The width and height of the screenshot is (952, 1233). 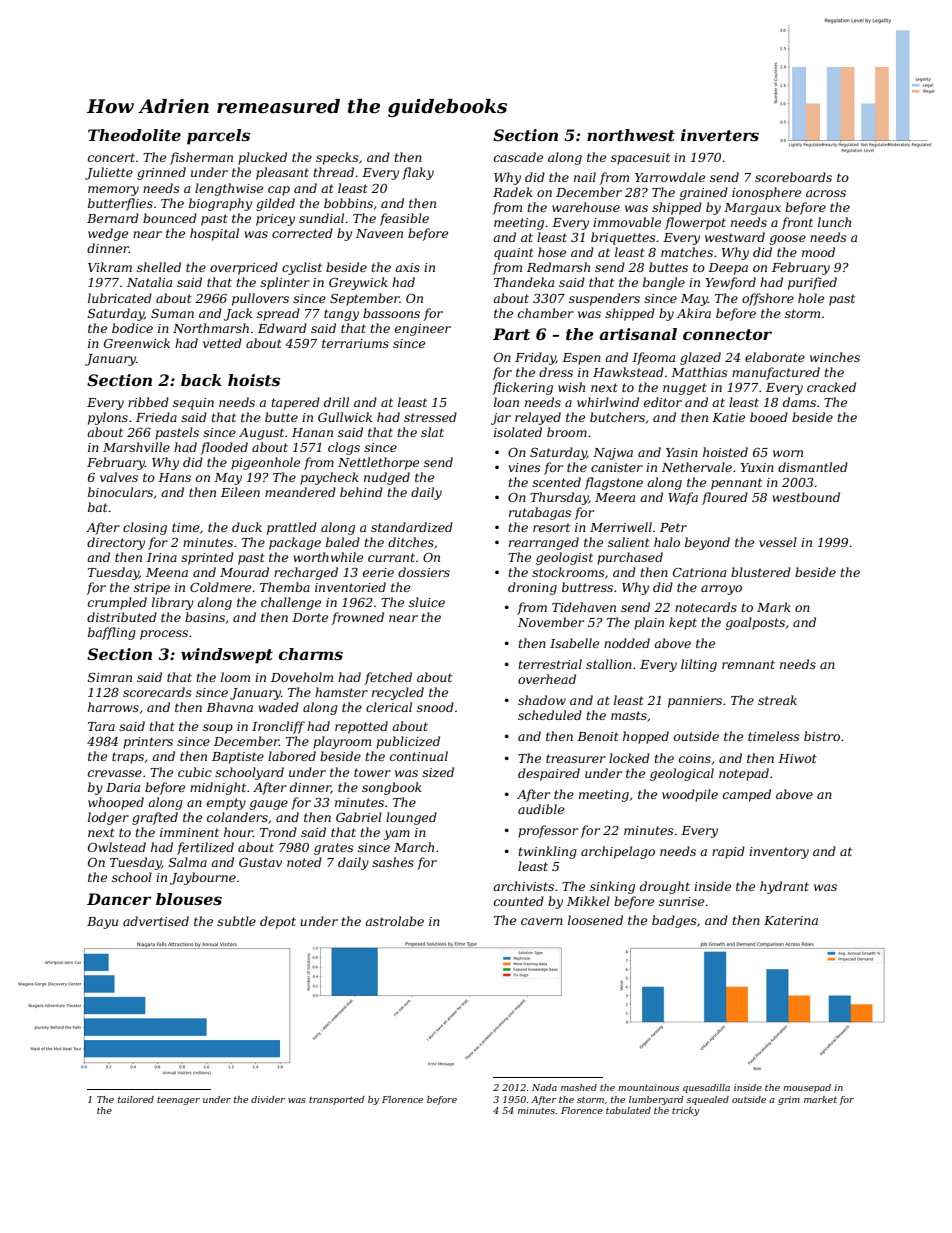 I want to click on lilting, so click(x=699, y=665).
